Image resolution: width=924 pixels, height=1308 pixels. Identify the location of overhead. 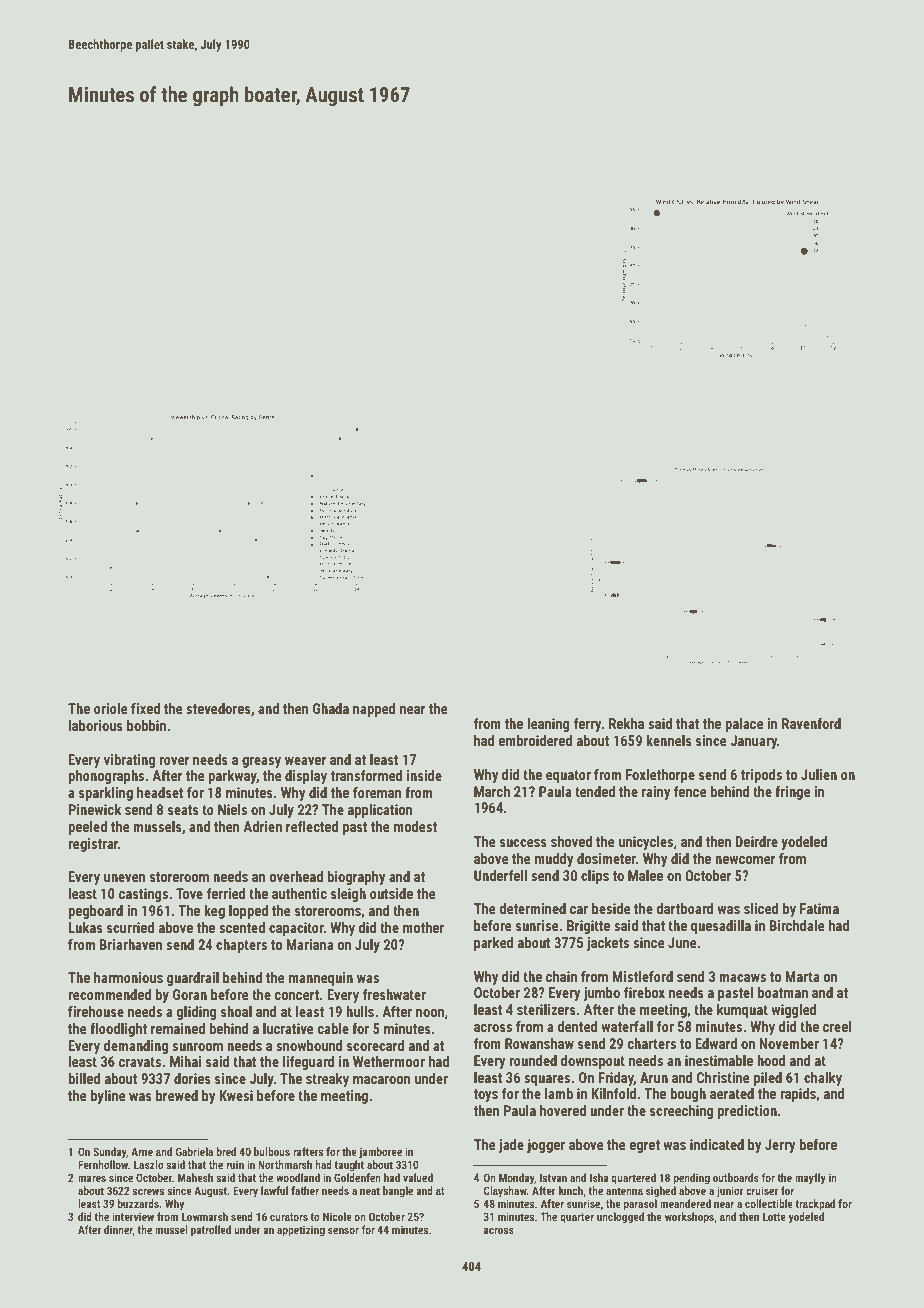
(296, 876).
